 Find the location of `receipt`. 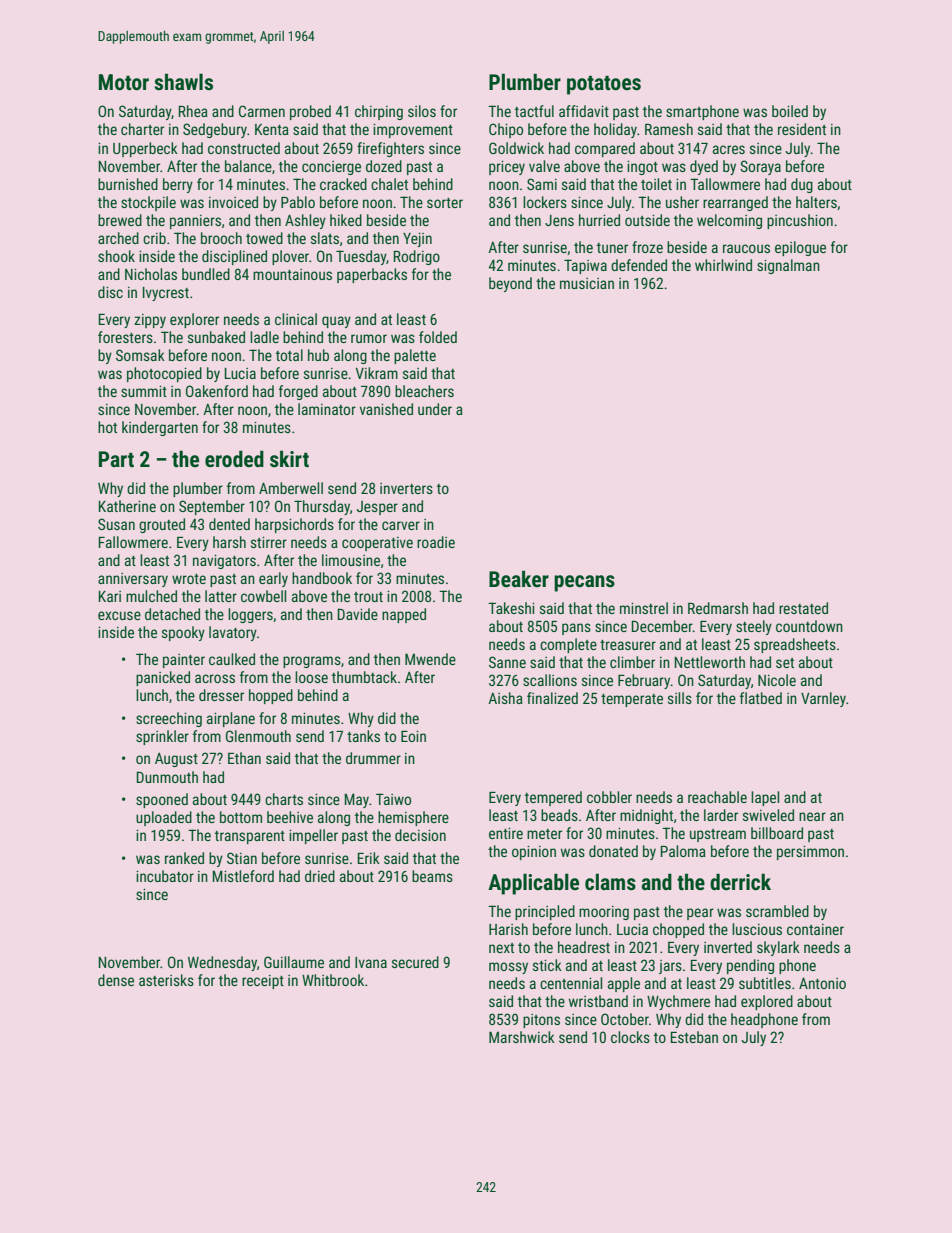

receipt is located at coordinates (263, 982).
